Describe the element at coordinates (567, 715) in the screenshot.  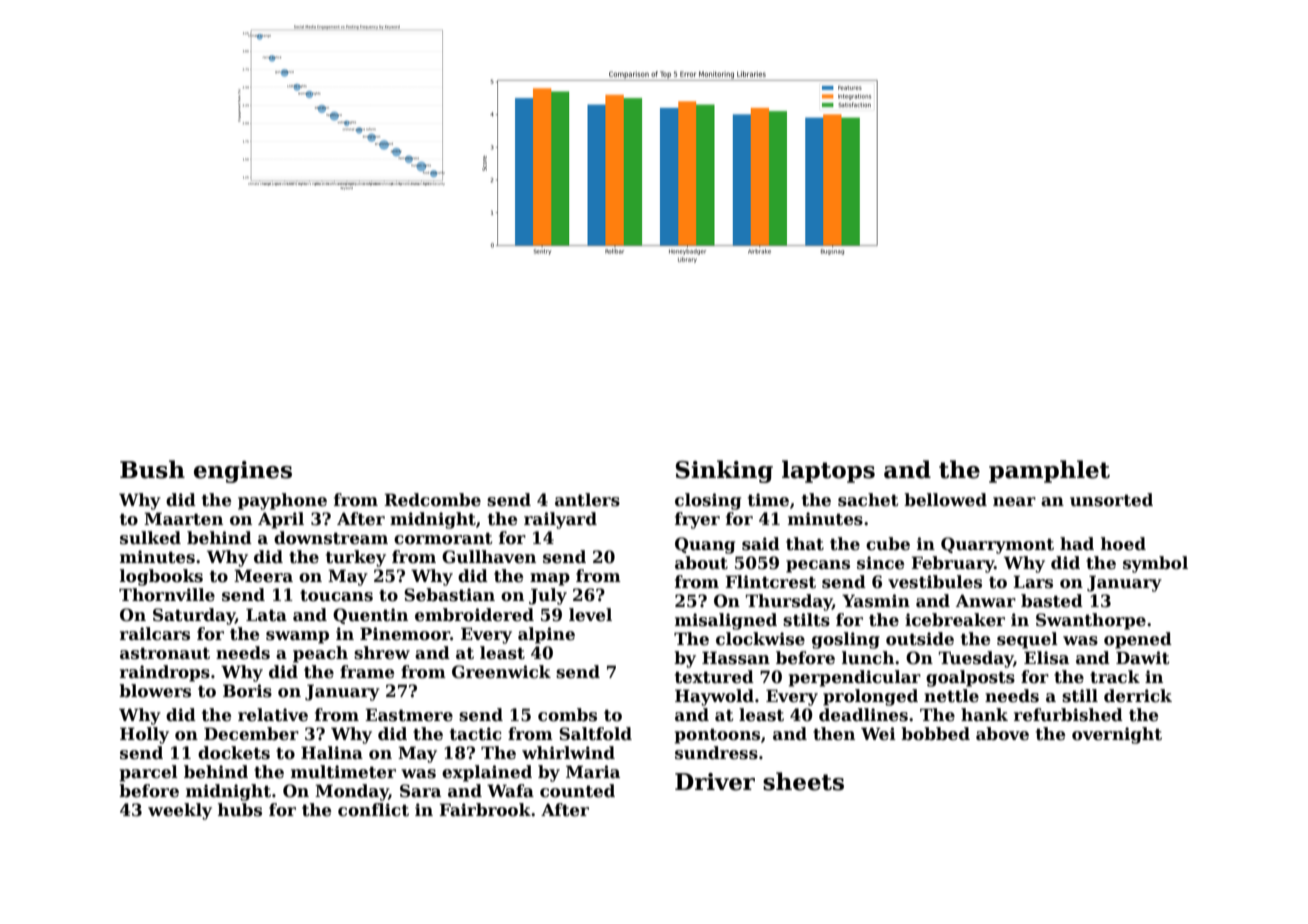
I see `combs` at that location.
